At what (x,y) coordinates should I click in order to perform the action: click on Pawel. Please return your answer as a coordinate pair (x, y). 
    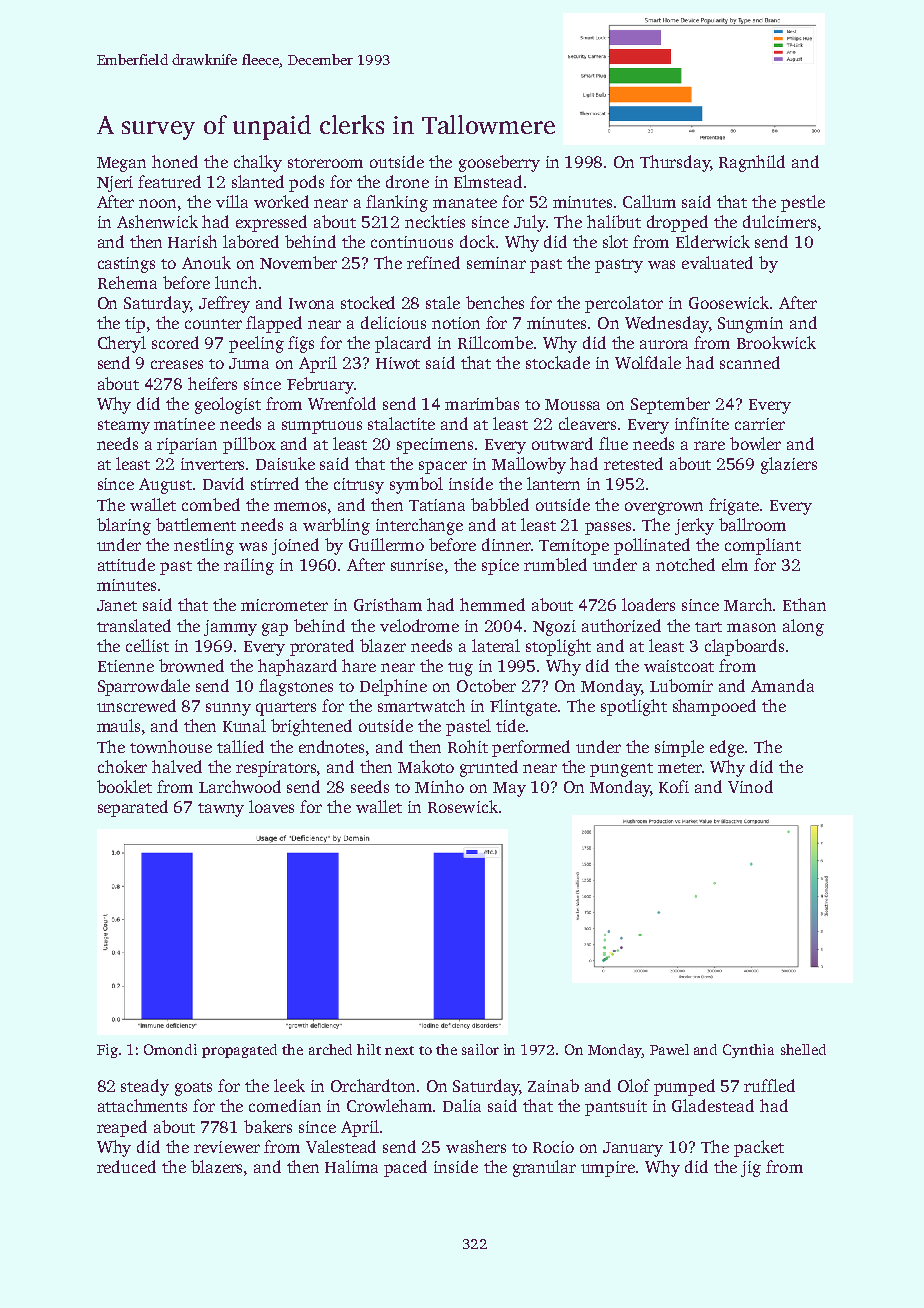
    Looking at the image, I should click on (669, 1049).
